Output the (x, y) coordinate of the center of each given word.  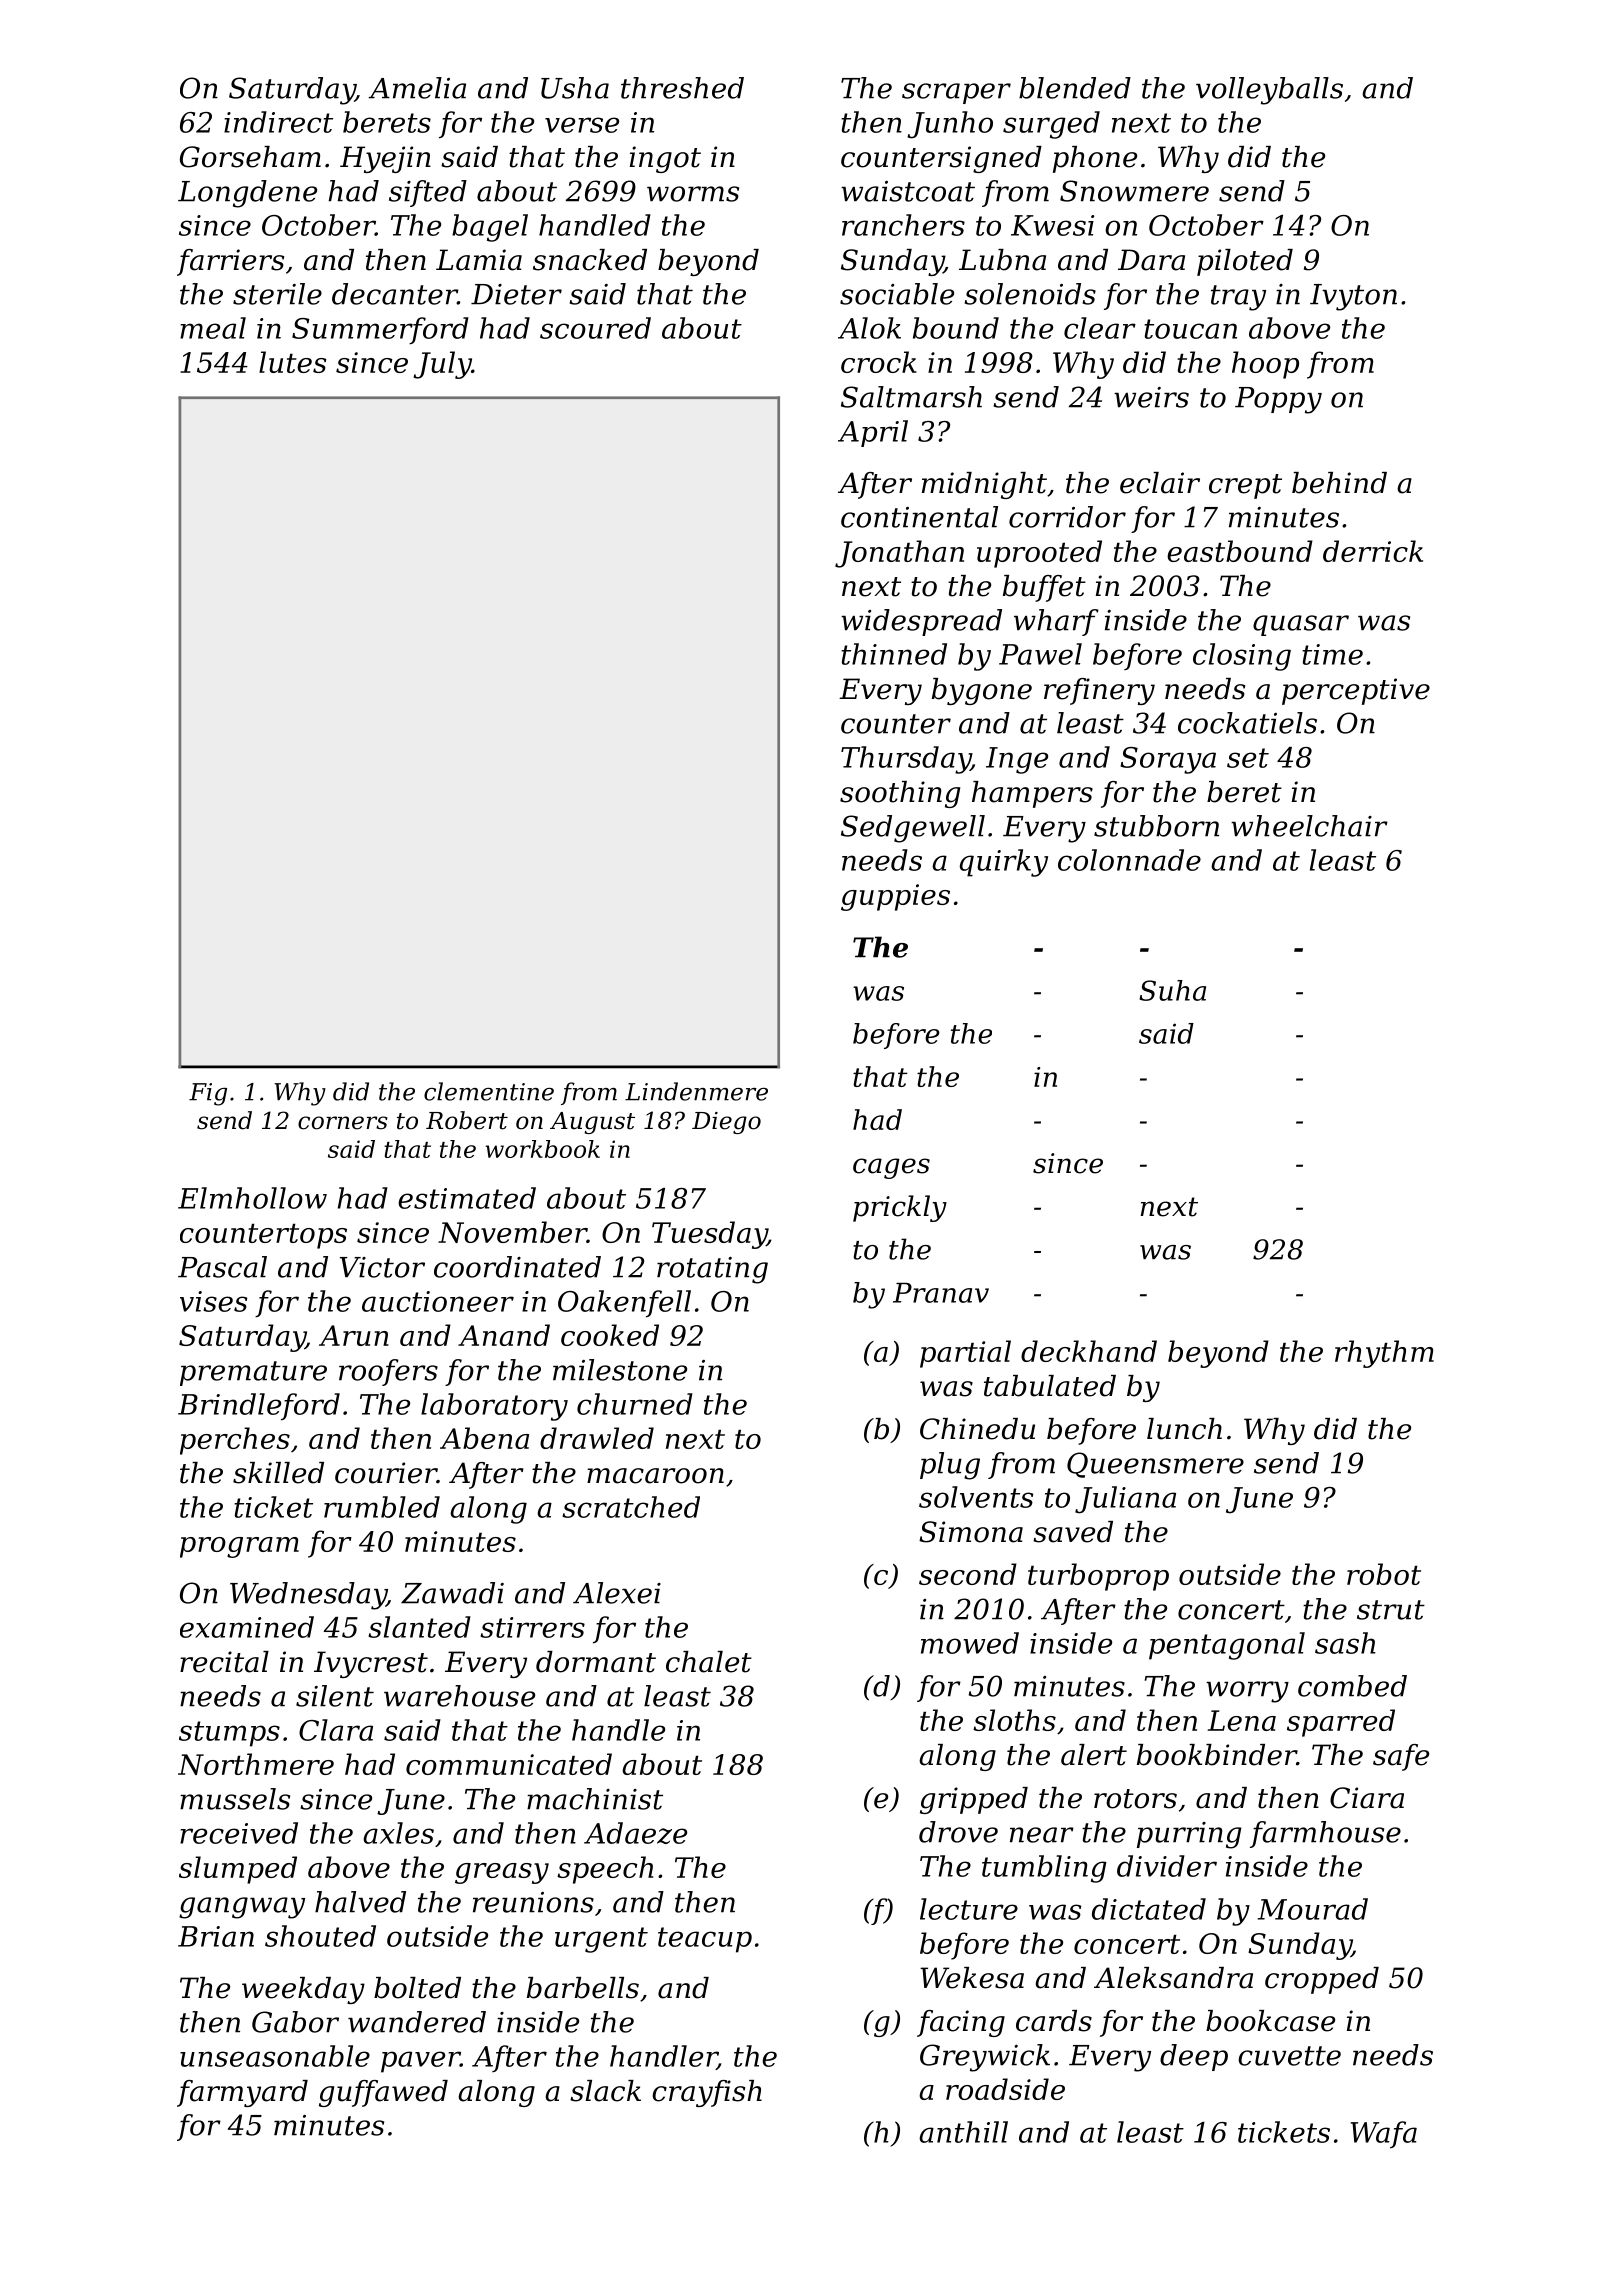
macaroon (655, 1476)
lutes (293, 362)
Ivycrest (371, 1664)
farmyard (242, 2093)
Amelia (417, 88)
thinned (894, 654)
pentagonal (1227, 1646)
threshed (682, 88)
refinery (1099, 691)
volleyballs (1269, 91)
